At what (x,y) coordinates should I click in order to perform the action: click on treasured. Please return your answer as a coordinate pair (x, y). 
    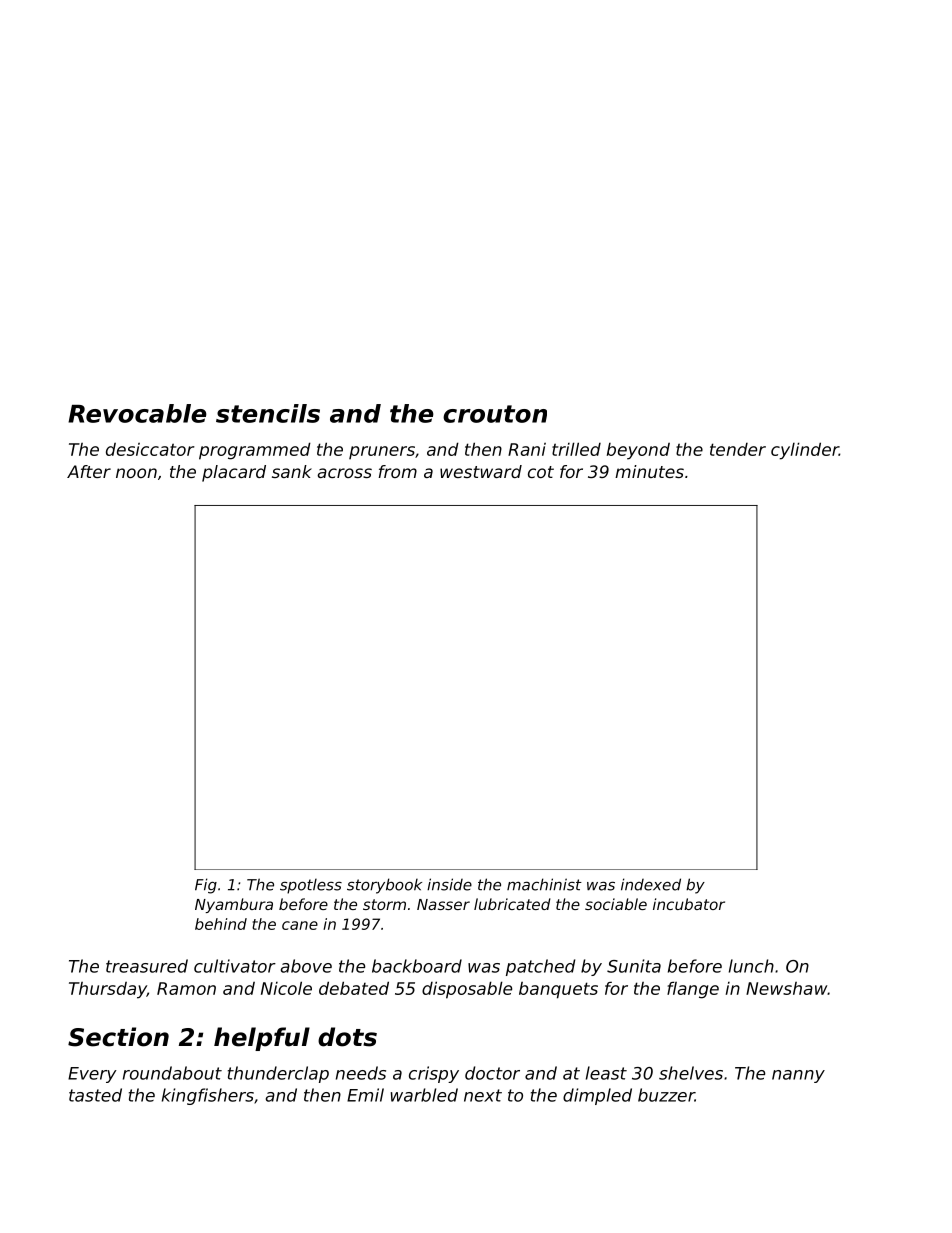
    Looking at the image, I should click on (147, 966).
